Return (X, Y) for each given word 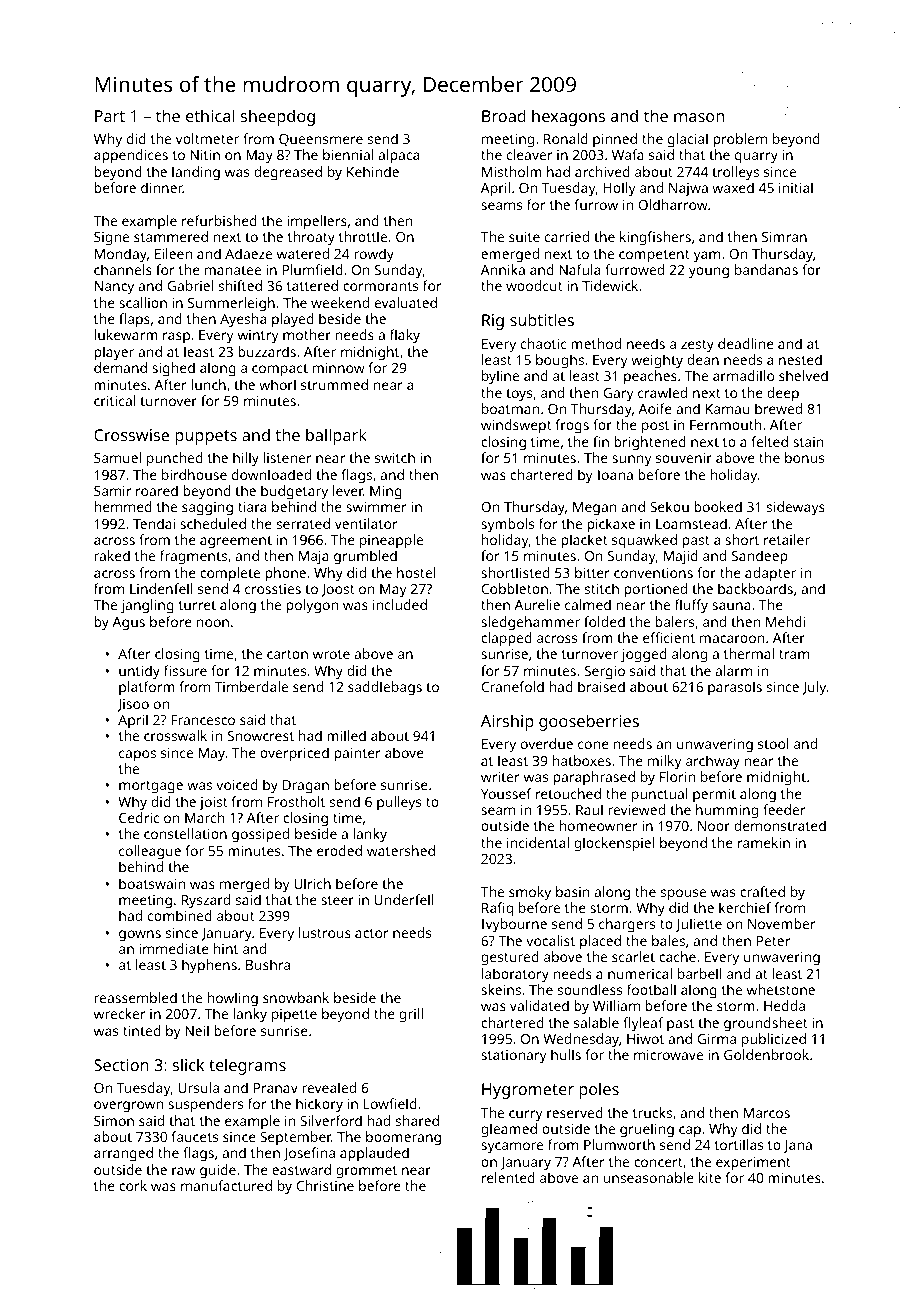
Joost (338, 590)
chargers (627, 925)
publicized (774, 1040)
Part (110, 116)
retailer (787, 539)
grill (411, 1015)
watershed (401, 850)
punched (175, 459)
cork (133, 1185)
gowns (140, 936)
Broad (504, 115)
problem (740, 140)
